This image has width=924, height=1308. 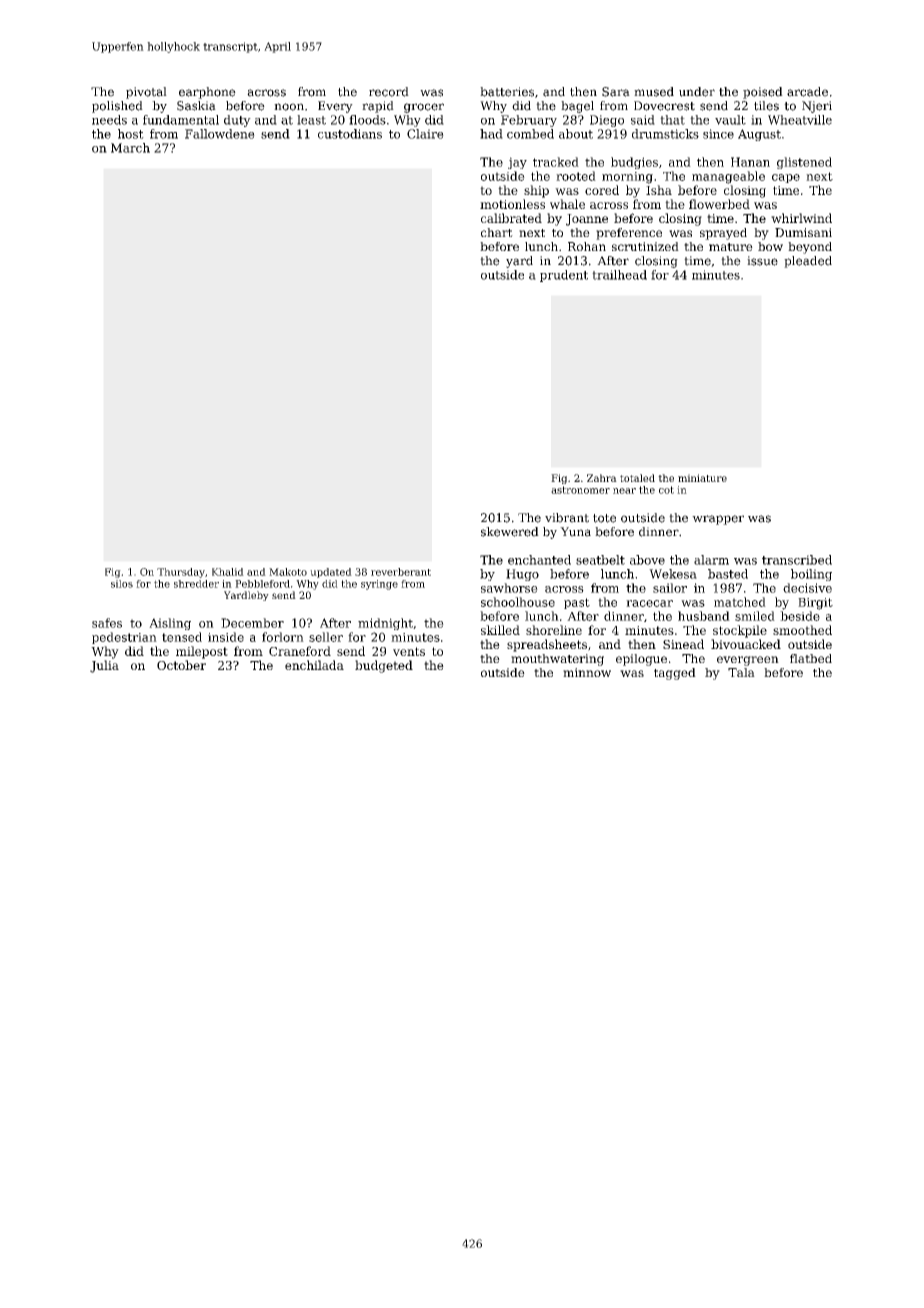 What do you see at coordinates (804, 163) in the image?
I see `glistened` at bounding box center [804, 163].
